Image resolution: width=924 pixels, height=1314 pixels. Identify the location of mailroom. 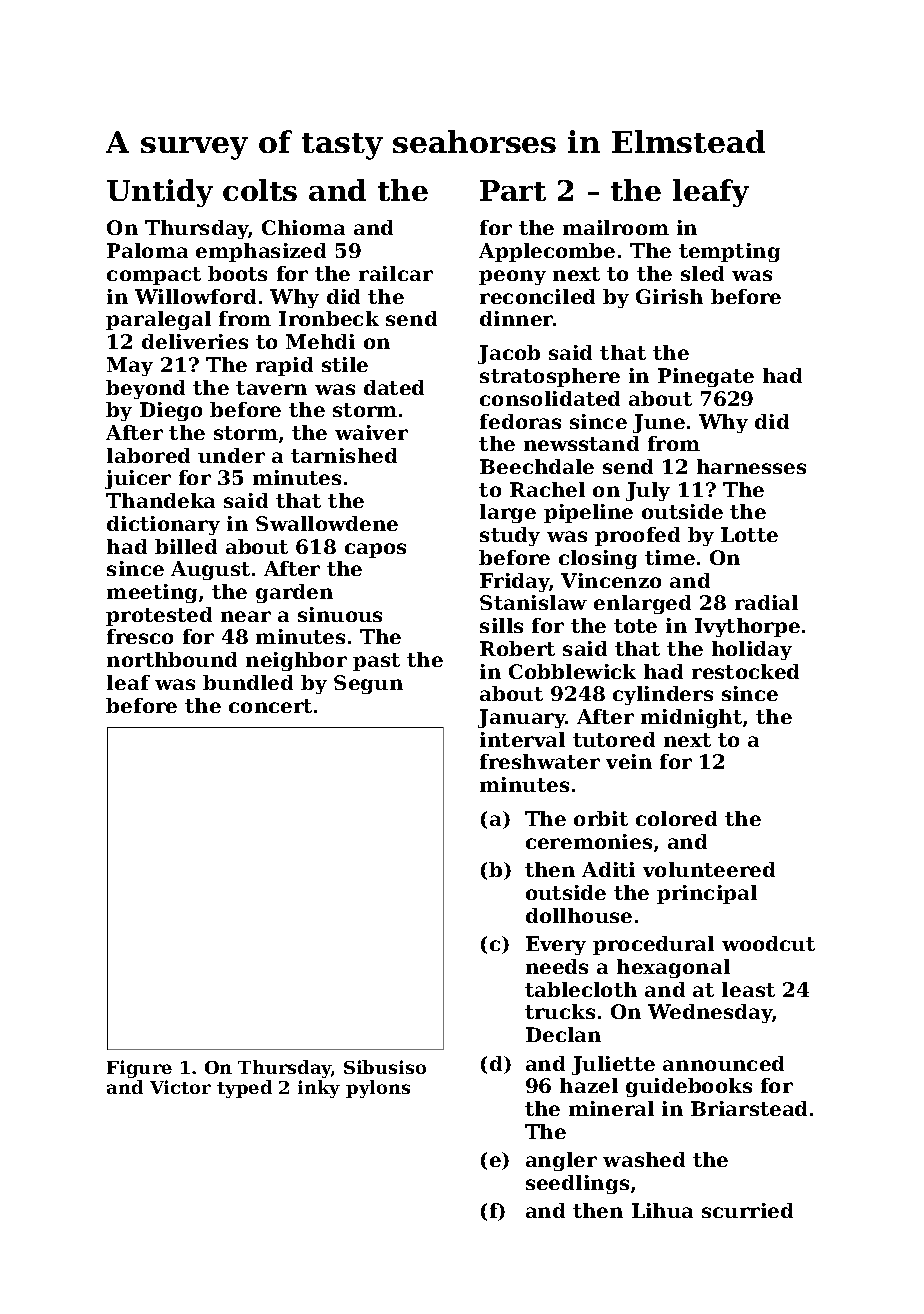
(616, 227).
